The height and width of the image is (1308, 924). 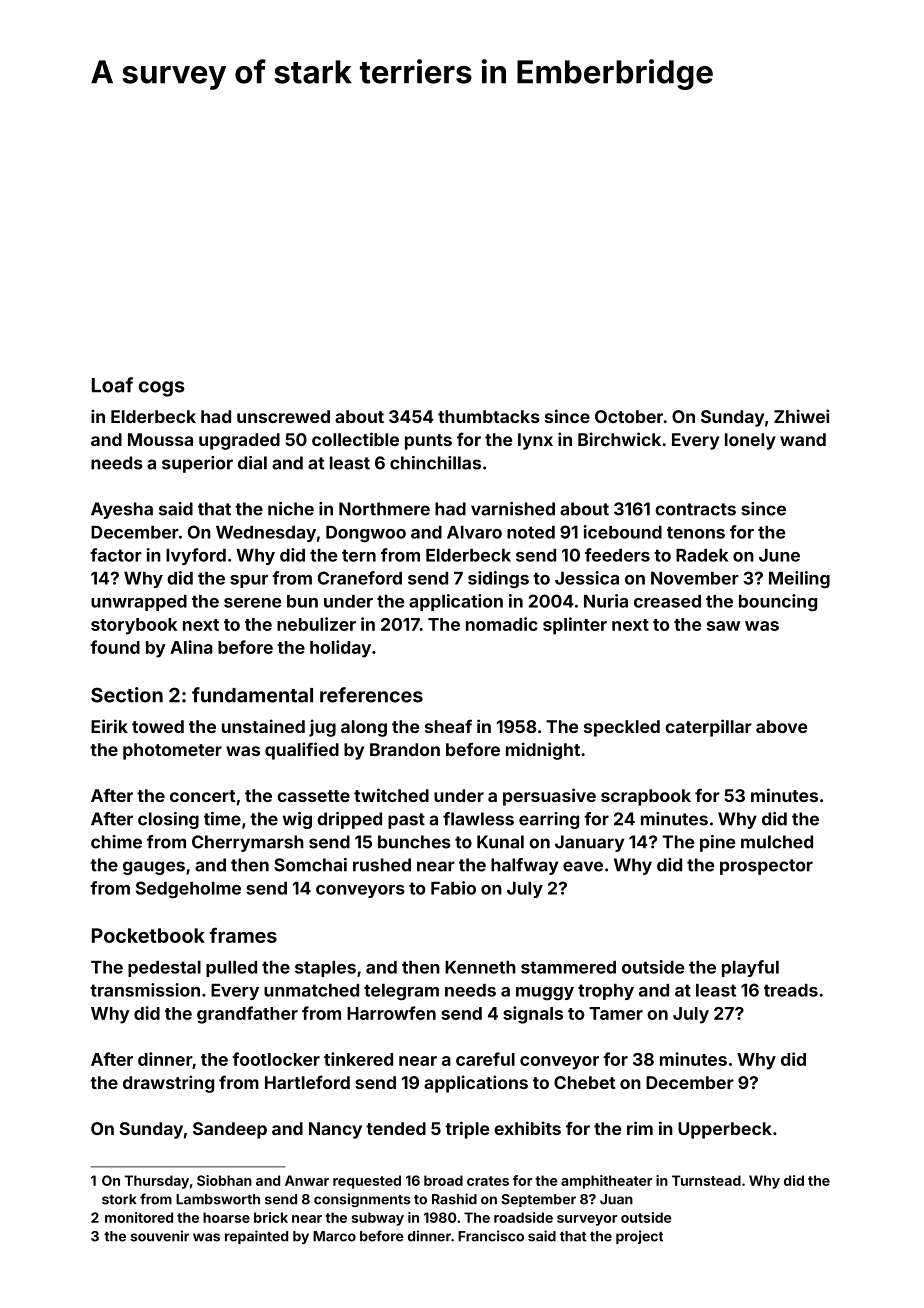 I want to click on Zhiwei, so click(x=801, y=416).
